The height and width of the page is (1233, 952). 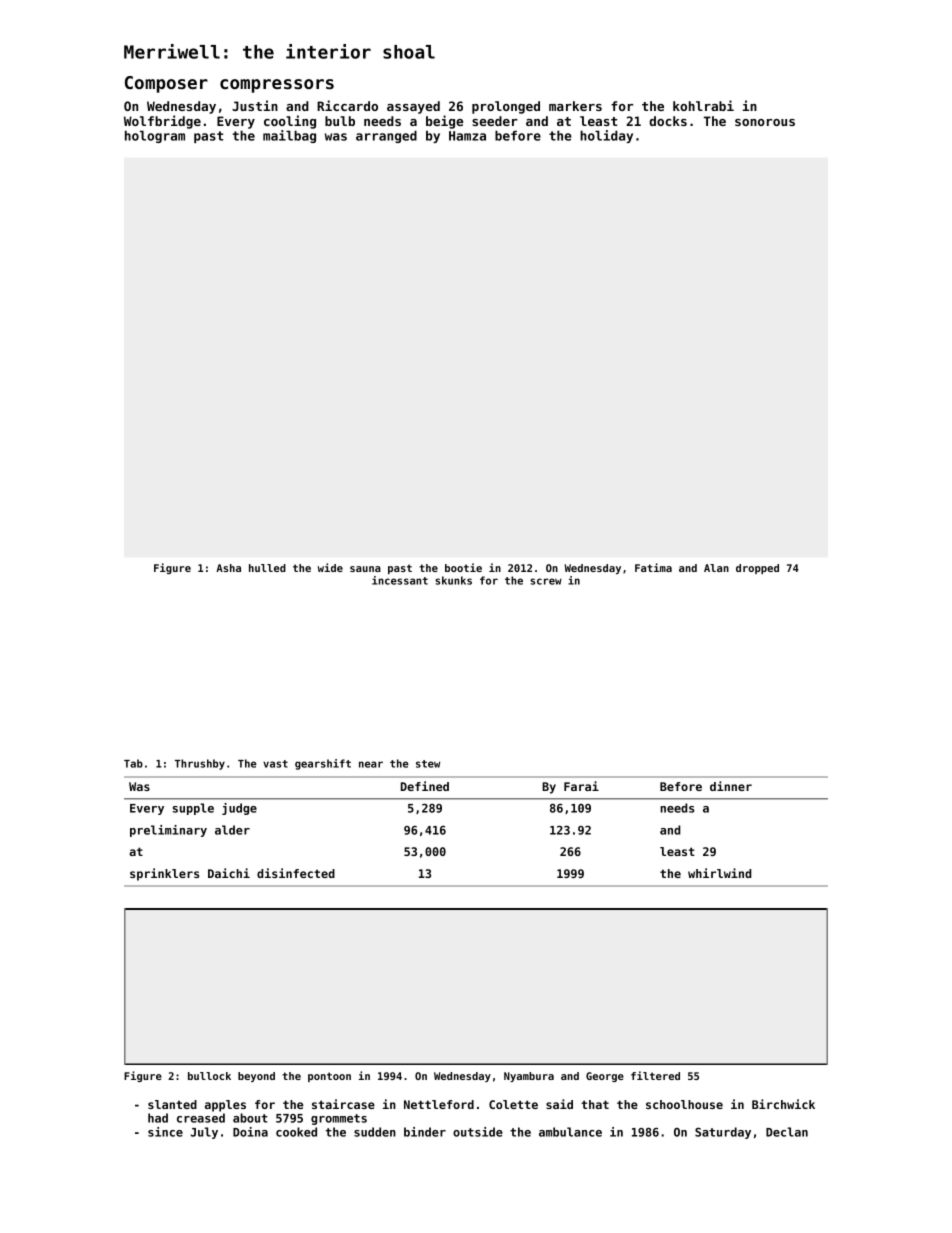 What do you see at coordinates (653, 567) in the page?
I see `Fatima` at bounding box center [653, 567].
